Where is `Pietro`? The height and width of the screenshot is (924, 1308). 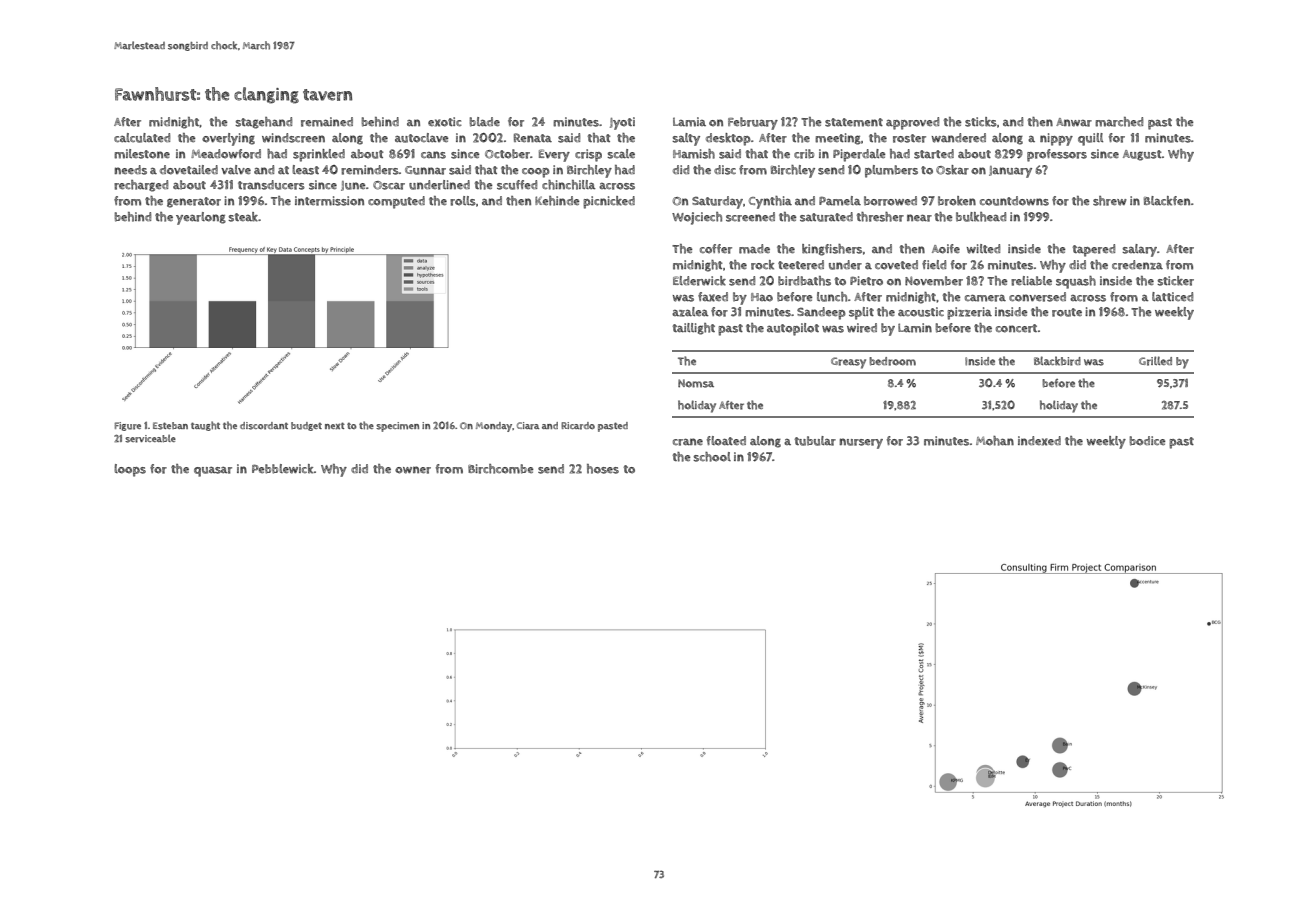 Pietro is located at coordinates (866, 281).
